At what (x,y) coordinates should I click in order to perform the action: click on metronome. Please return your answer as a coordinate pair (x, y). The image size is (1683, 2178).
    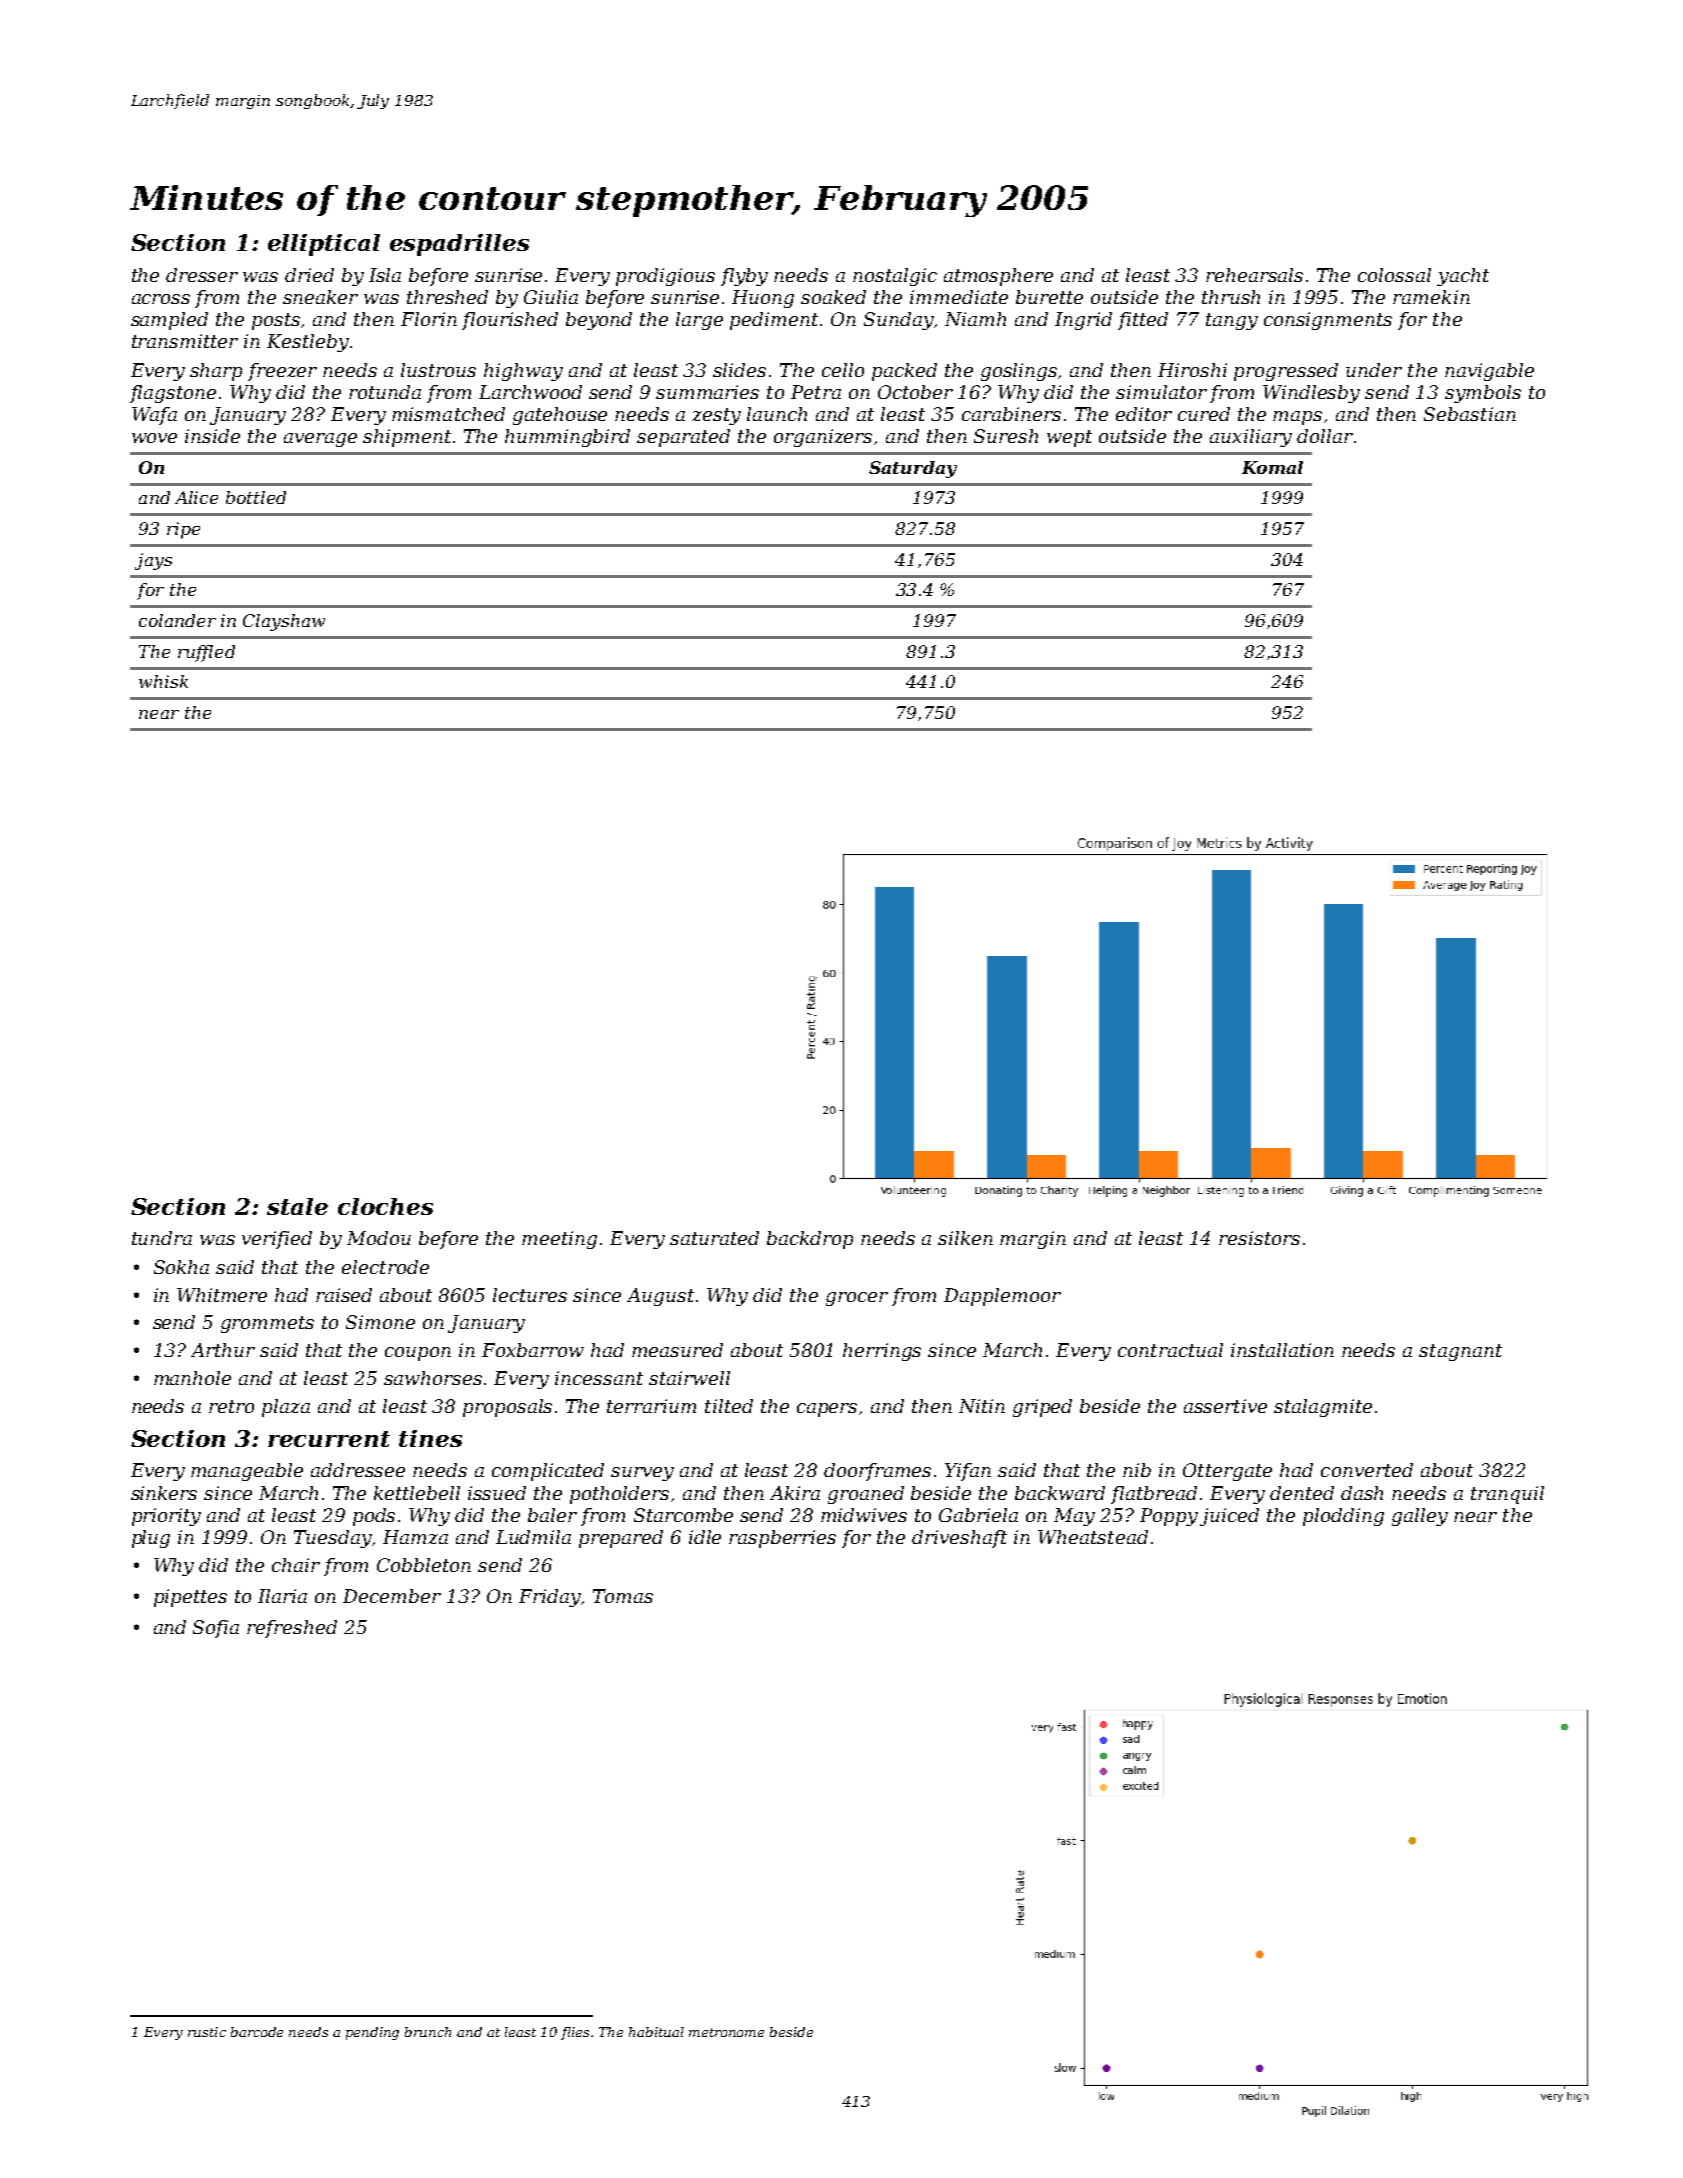
    Looking at the image, I should click on (726, 2032).
